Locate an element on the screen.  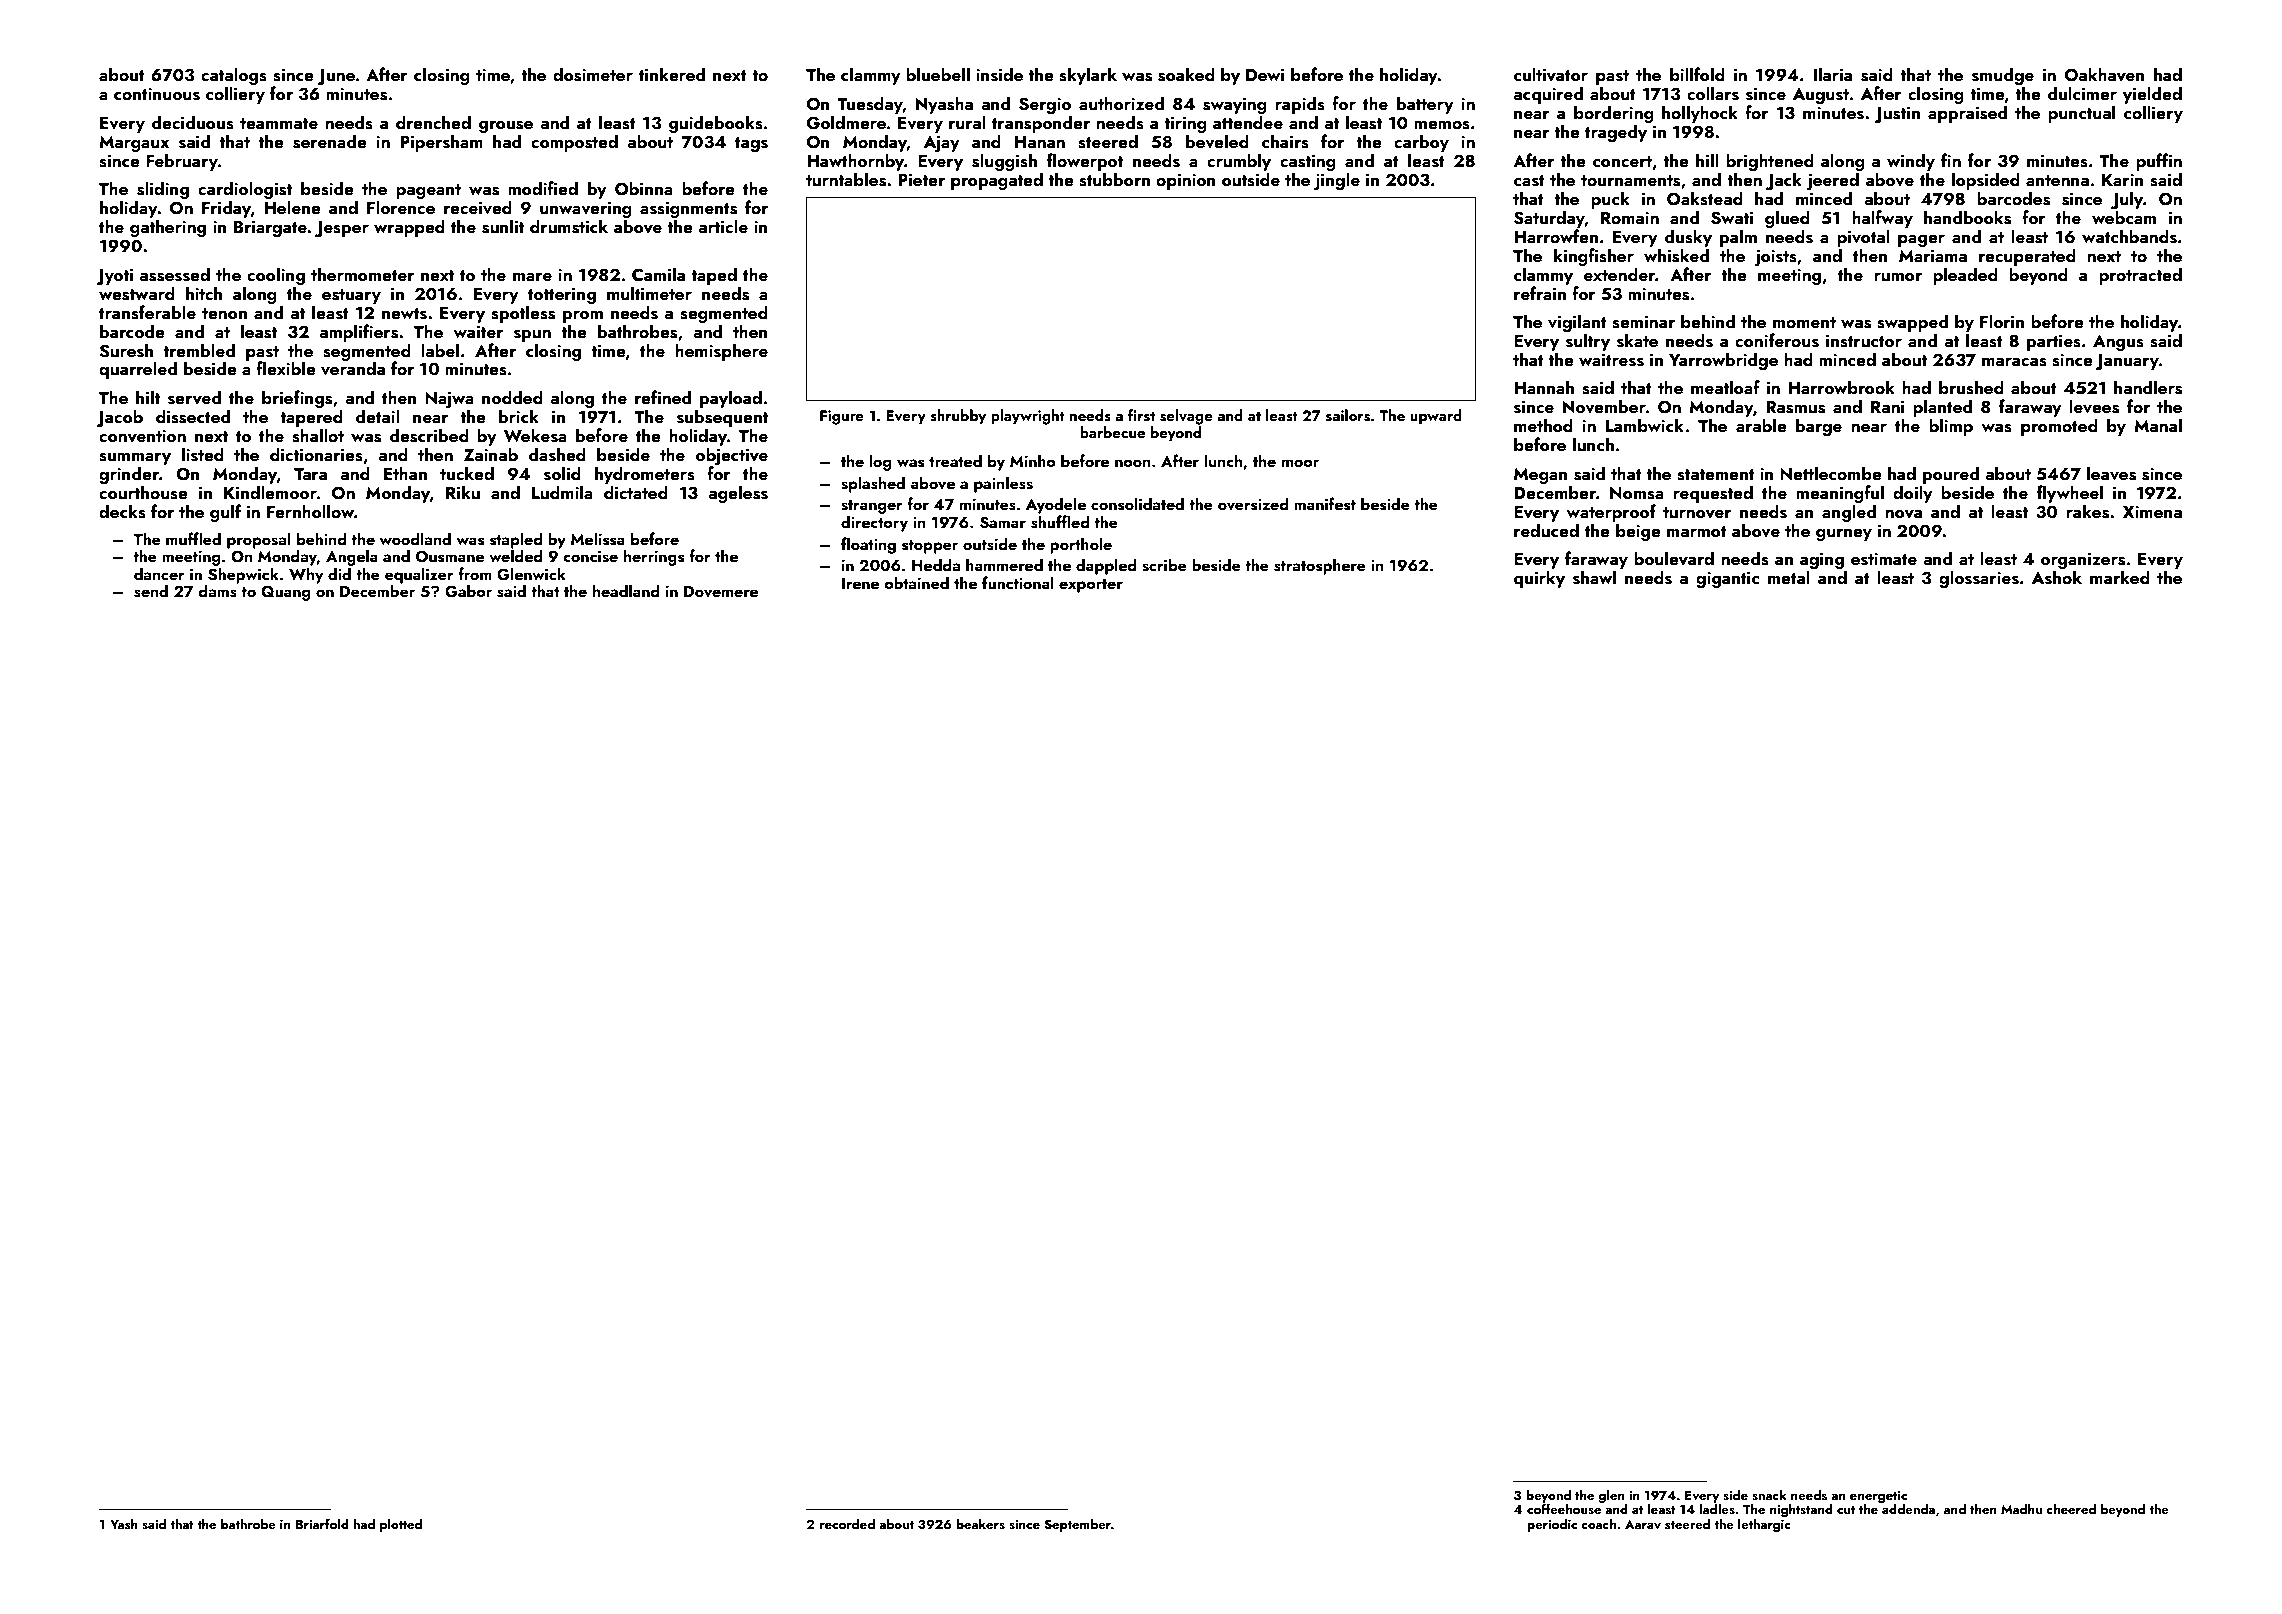
plotted is located at coordinates (401, 1525).
